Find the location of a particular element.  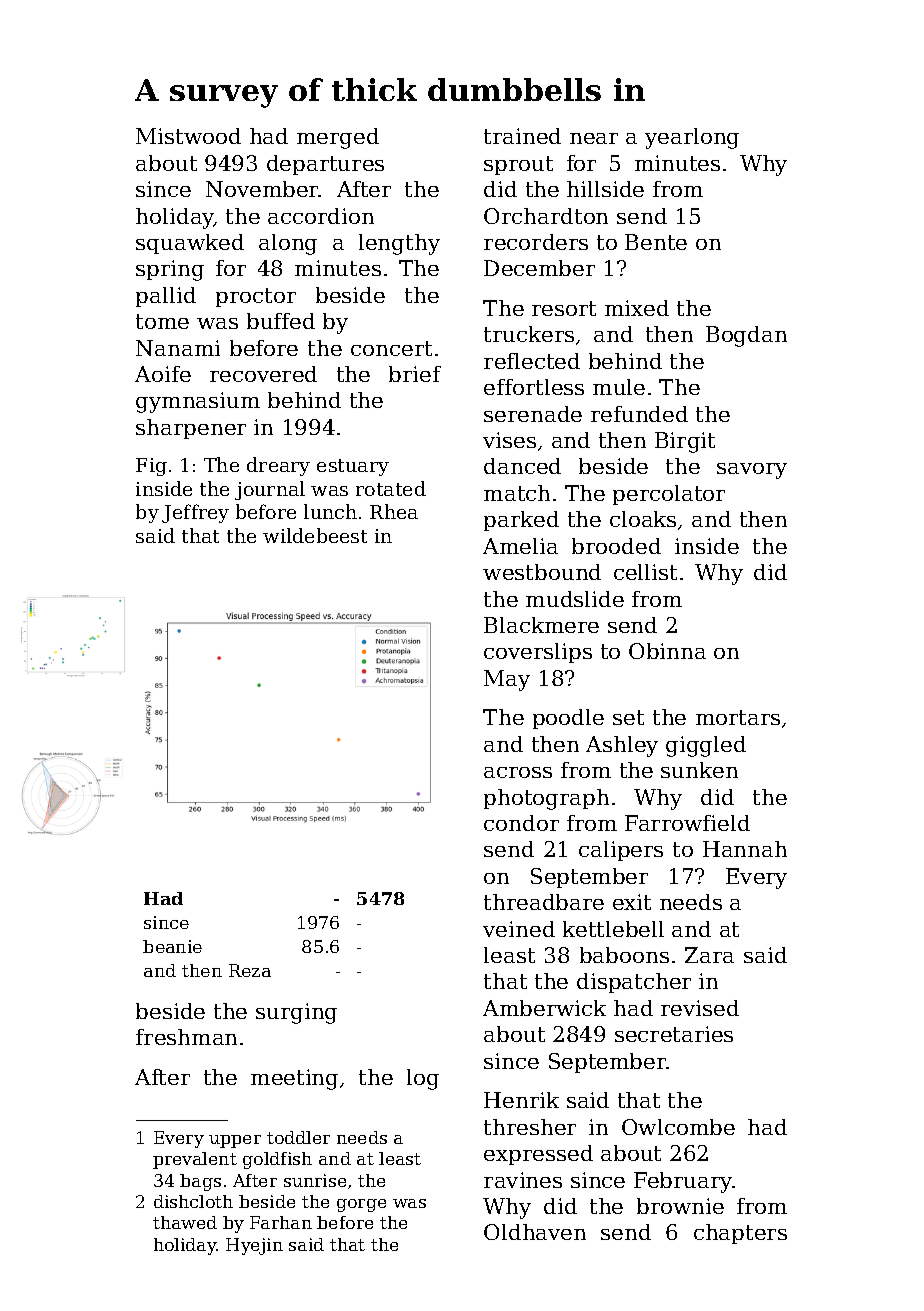

gymnasium is located at coordinates (198, 402).
